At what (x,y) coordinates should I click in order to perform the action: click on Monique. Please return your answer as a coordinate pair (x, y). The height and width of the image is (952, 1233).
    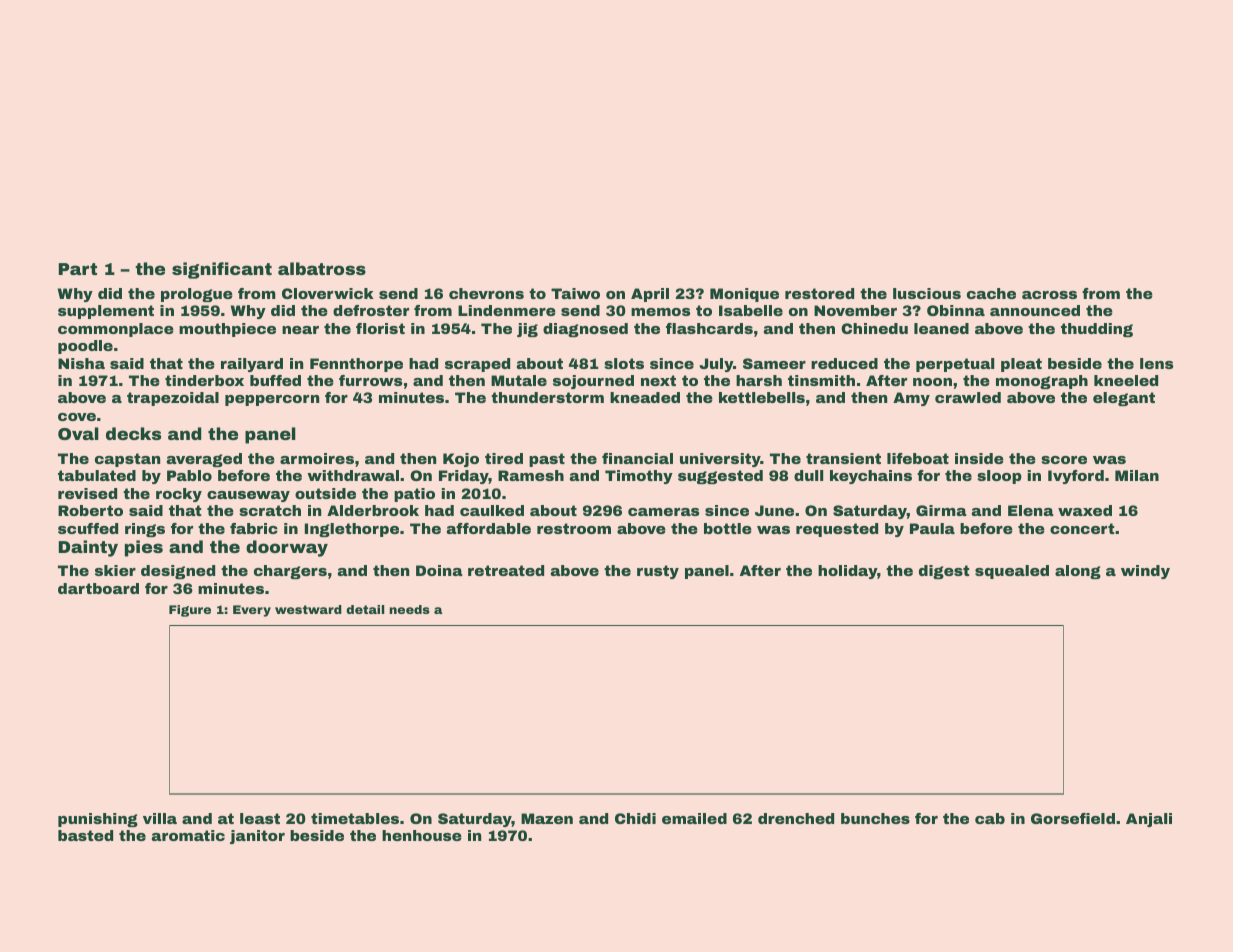
    Looking at the image, I should click on (744, 295).
